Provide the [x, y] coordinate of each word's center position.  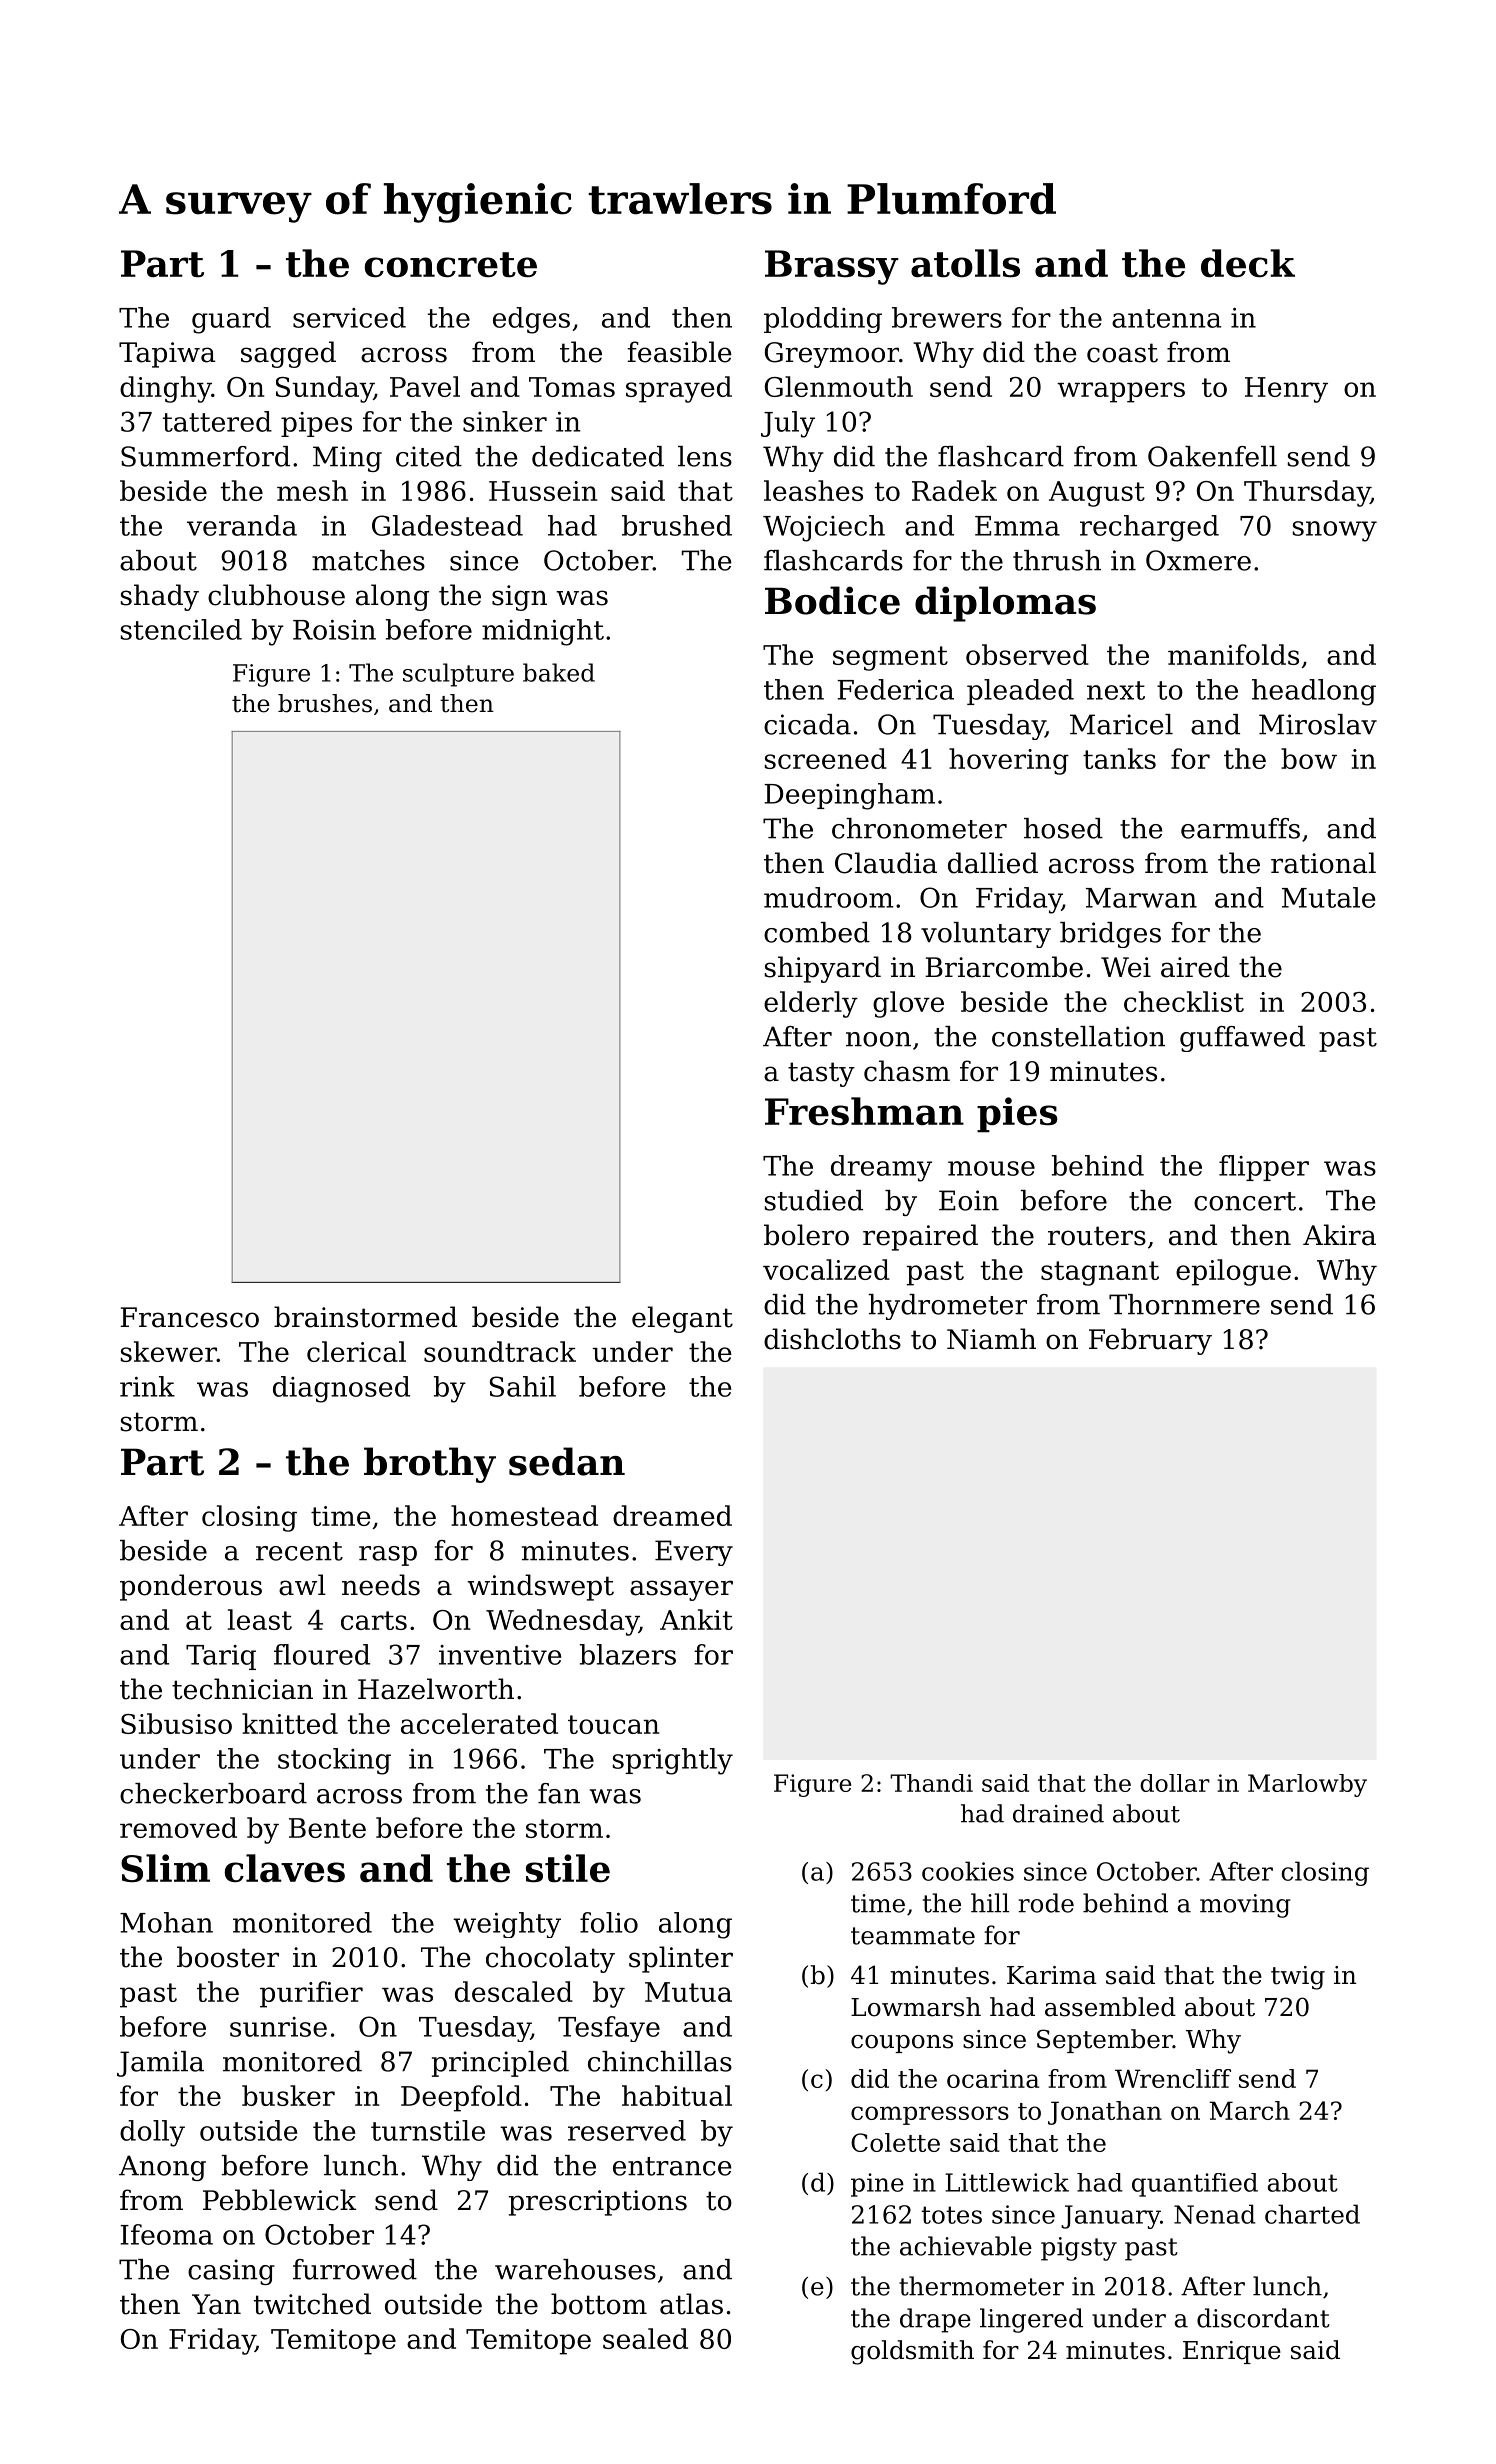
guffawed [1242, 1039]
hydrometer [947, 1307]
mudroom [828, 897]
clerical [356, 1351]
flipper [1264, 1168]
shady [160, 597]
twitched [312, 2304]
